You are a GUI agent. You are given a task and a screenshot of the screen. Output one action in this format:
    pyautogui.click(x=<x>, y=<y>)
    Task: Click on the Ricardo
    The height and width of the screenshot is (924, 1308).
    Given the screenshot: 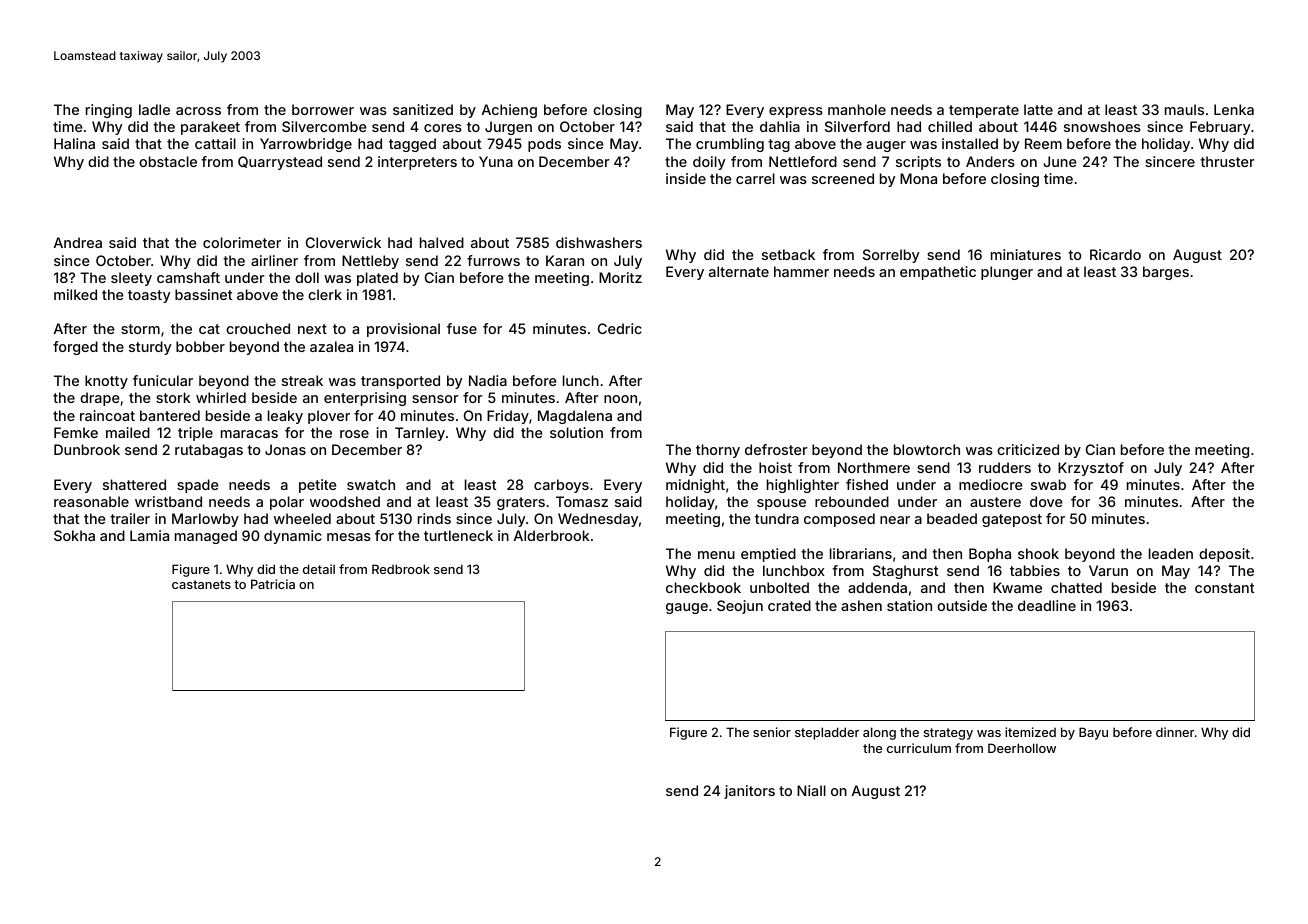 What is the action you would take?
    pyautogui.click(x=1115, y=254)
